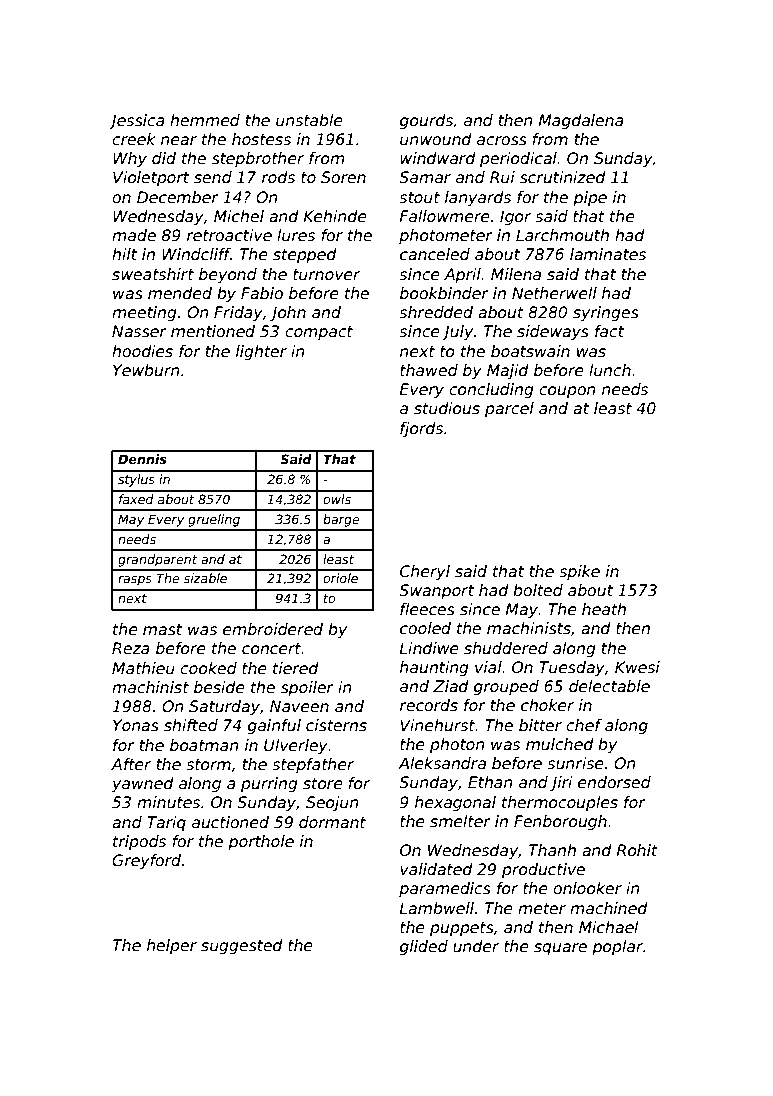 Image resolution: width=773 pixels, height=1096 pixels. I want to click on pipe, so click(590, 198).
